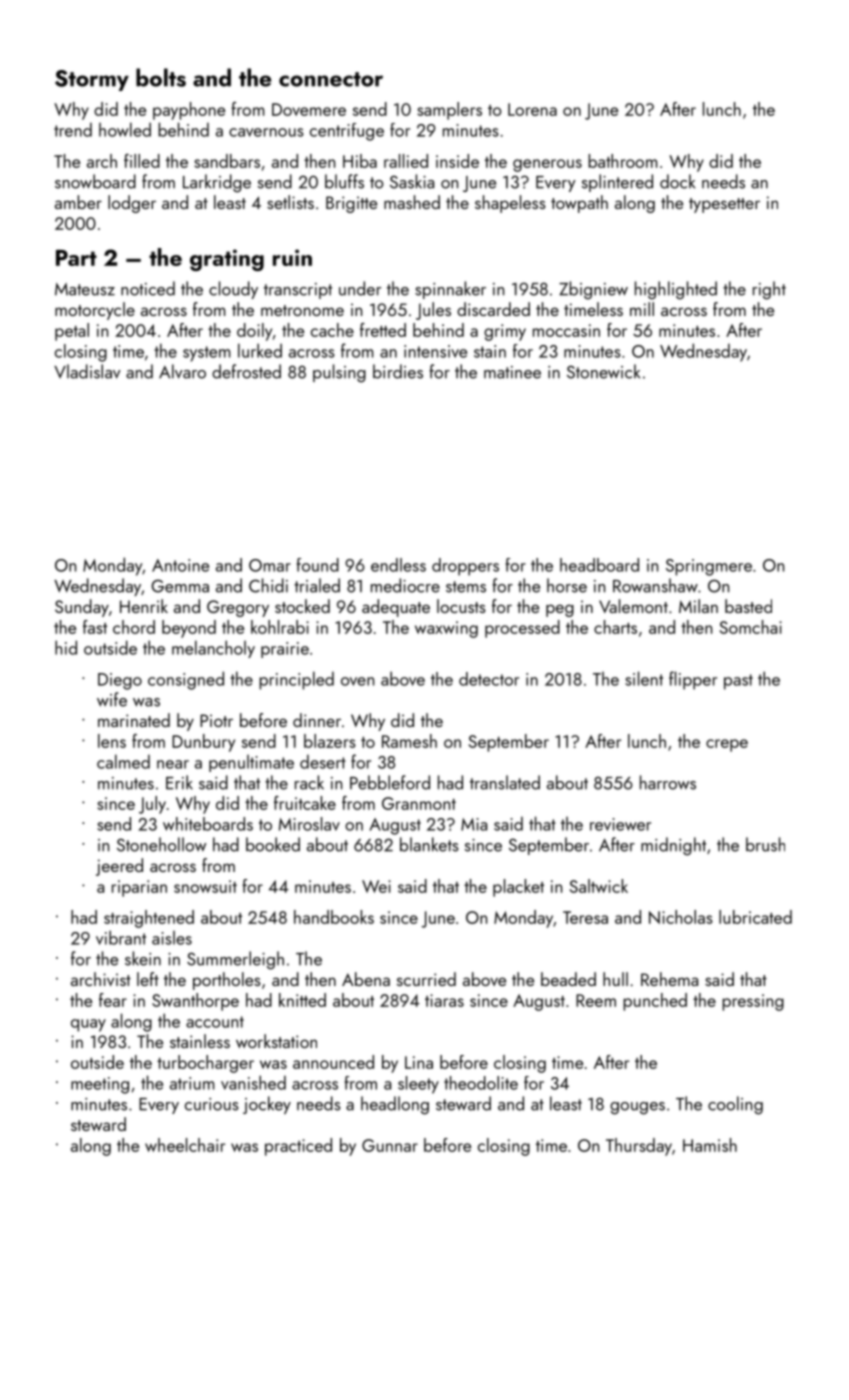  Describe the element at coordinates (677, 181) in the screenshot. I see `dock` at that location.
